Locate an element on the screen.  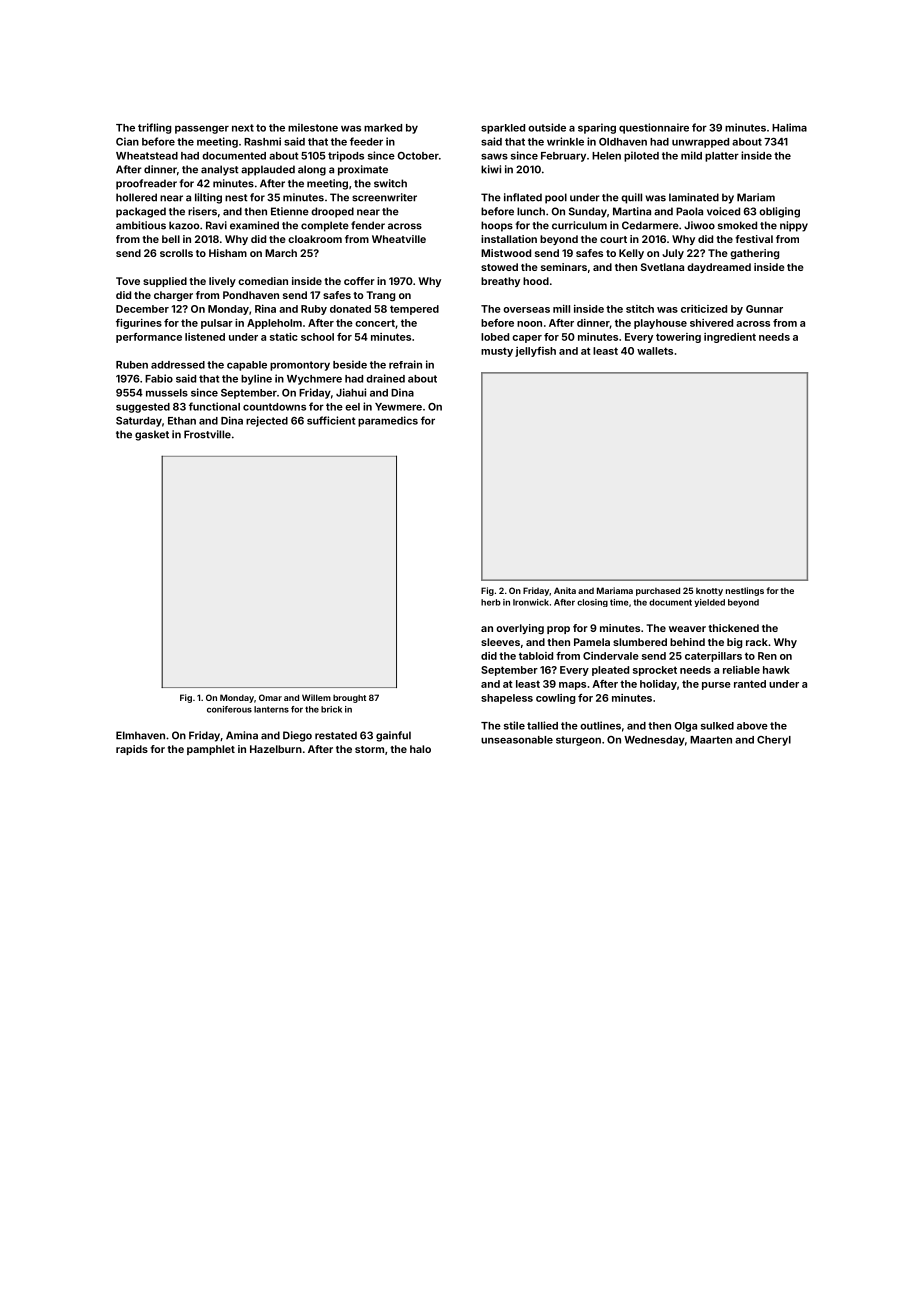
herb is located at coordinates (491, 602).
